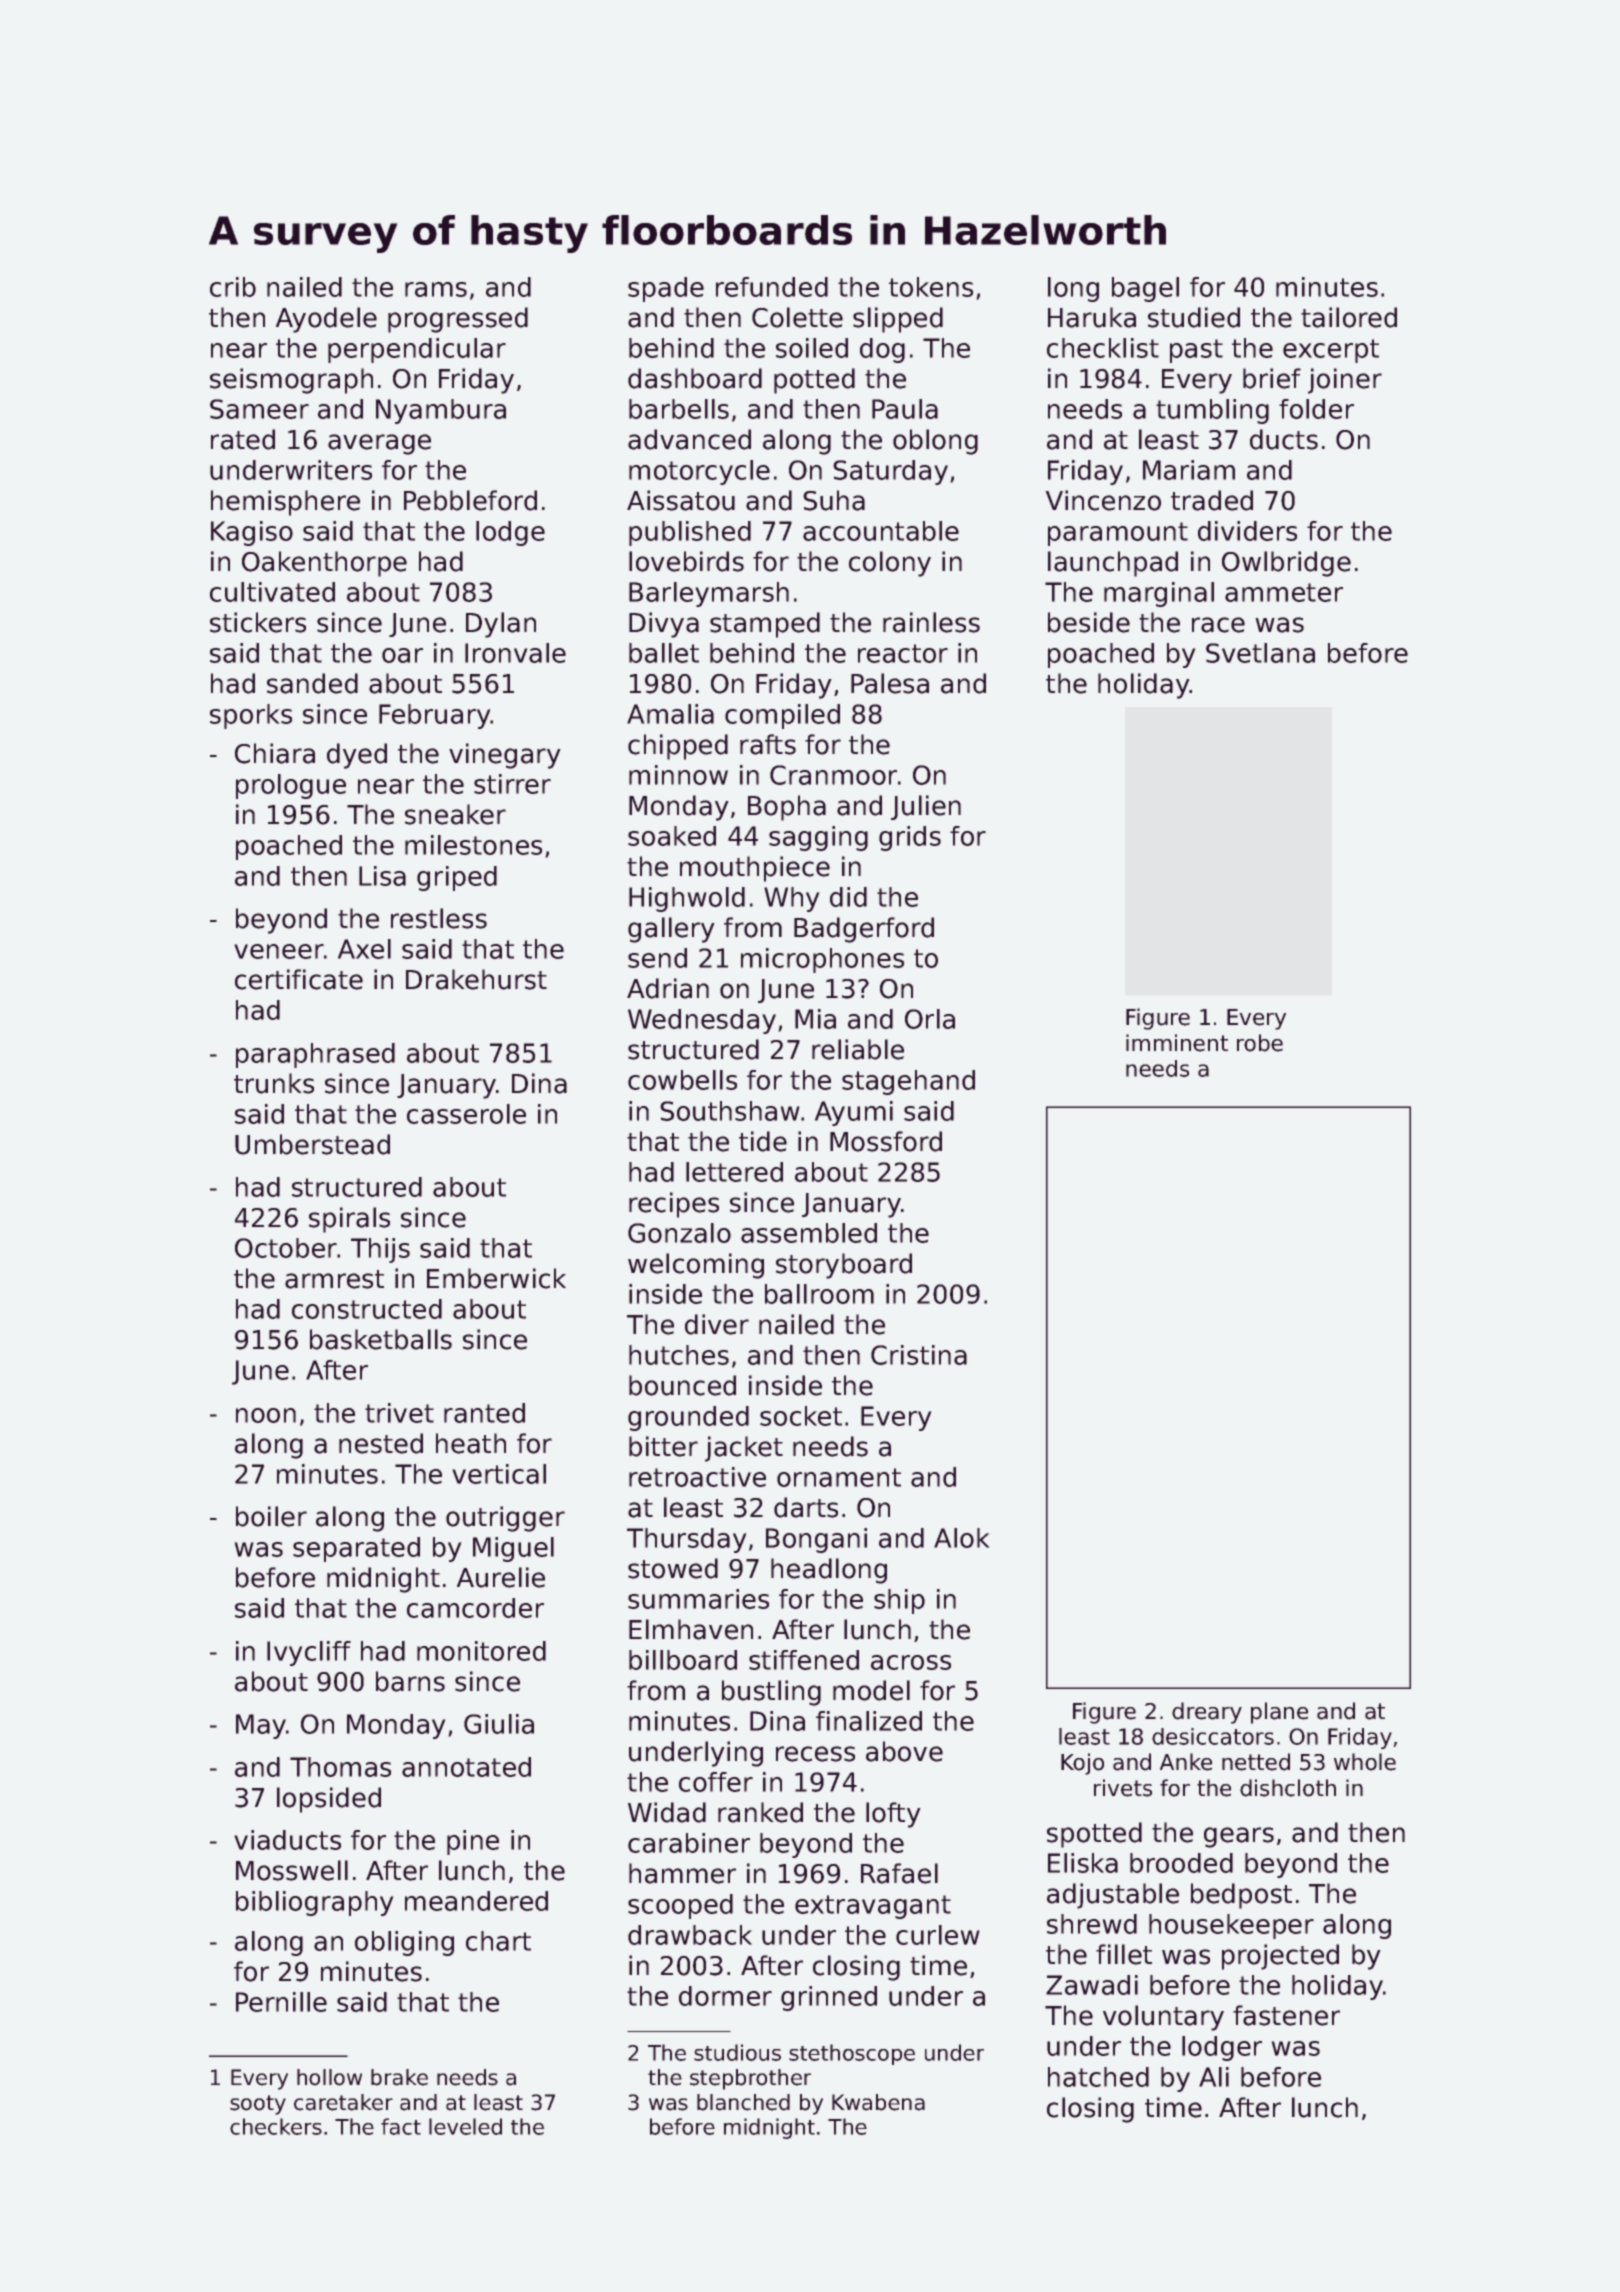 This screenshot has width=1620, height=2292. Describe the element at coordinates (233, 287) in the screenshot. I see `crib` at that location.
